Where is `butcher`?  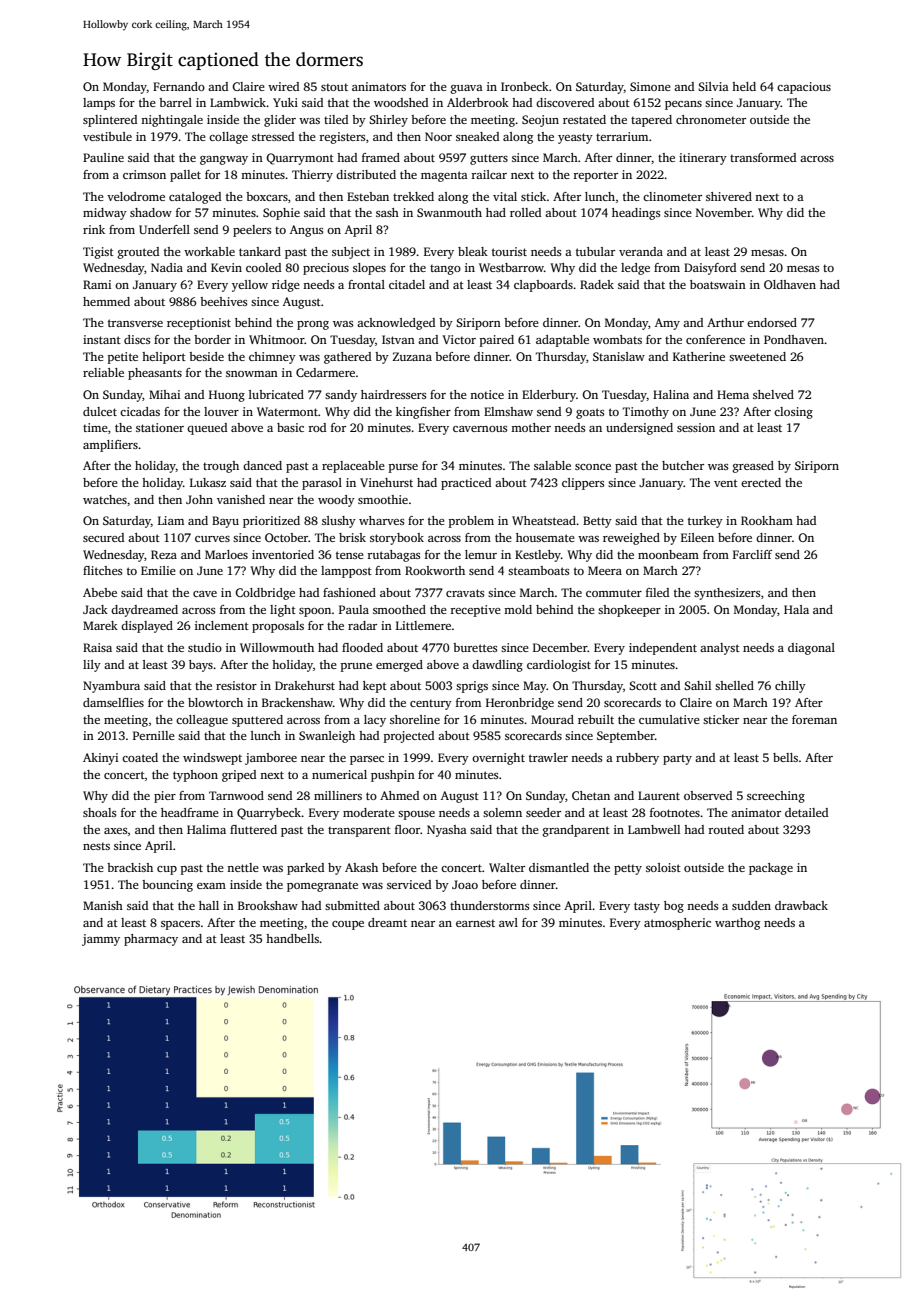
butcher is located at coordinates (683, 465).
